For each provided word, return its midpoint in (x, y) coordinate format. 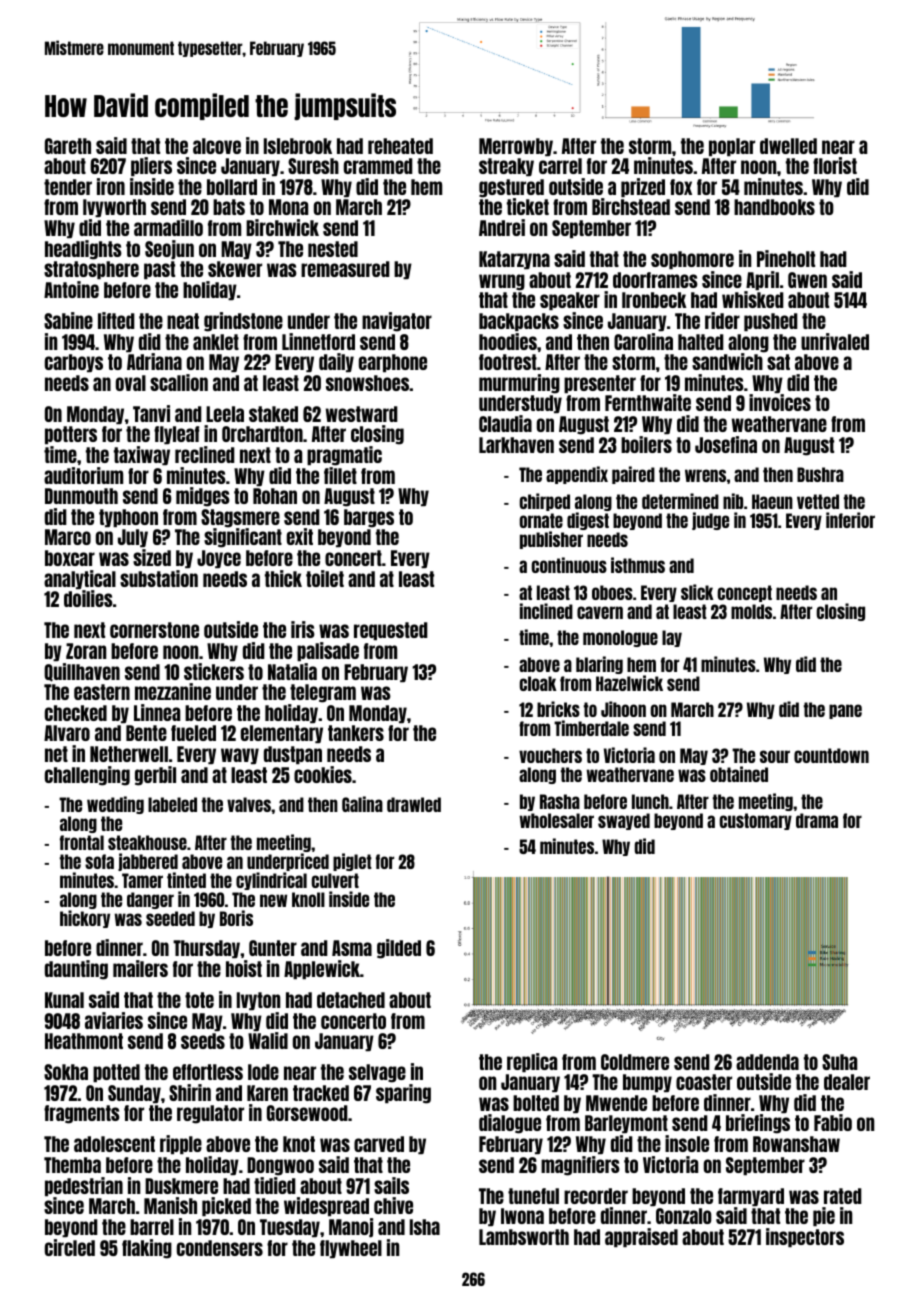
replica (532, 1062)
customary (755, 821)
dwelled (788, 146)
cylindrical (271, 881)
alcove (217, 146)
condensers (220, 1248)
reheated (400, 146)
